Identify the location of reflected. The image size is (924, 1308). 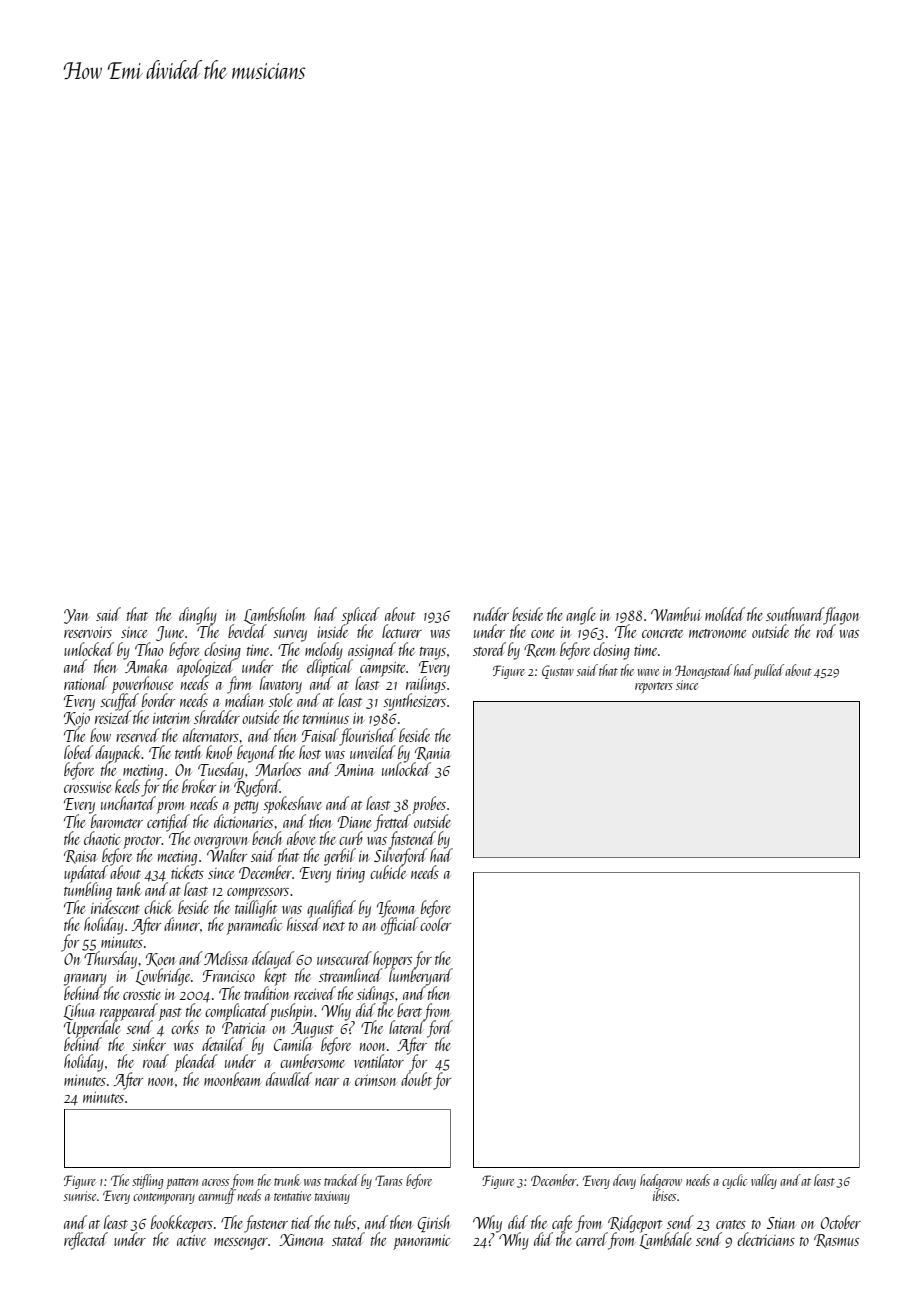
(86, 1241).
